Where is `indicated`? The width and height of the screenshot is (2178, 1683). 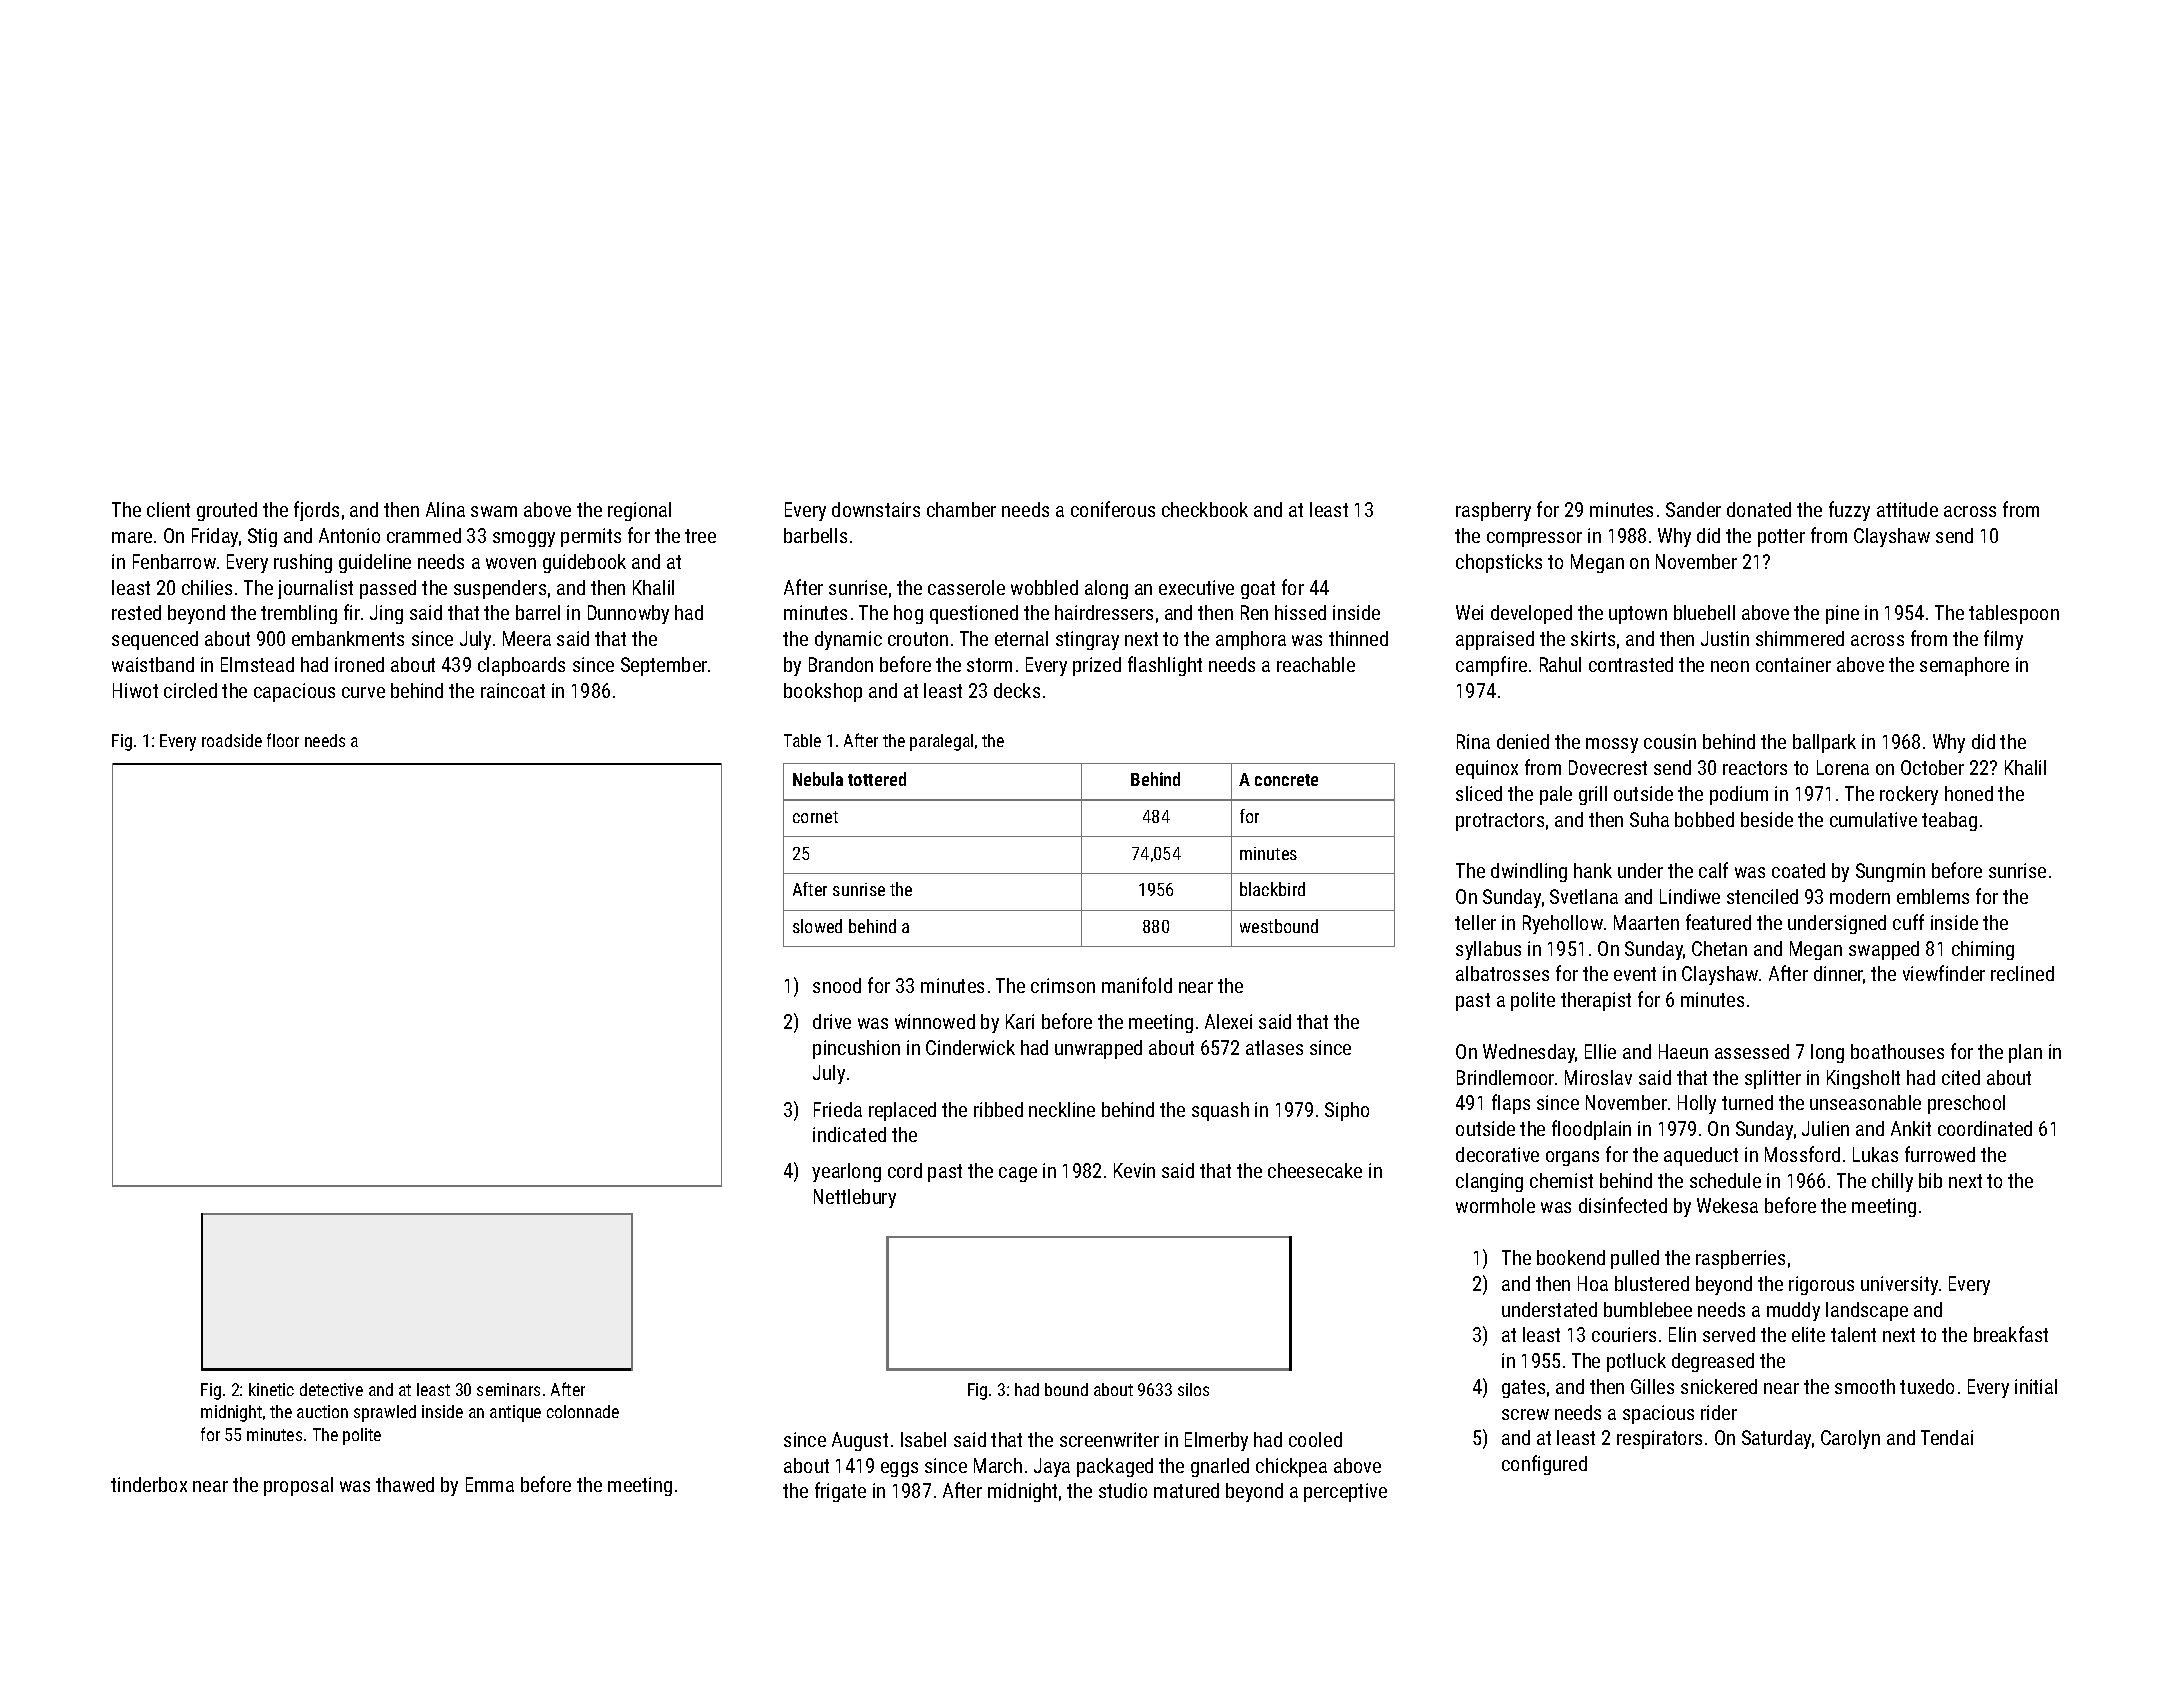 indicated is located at coordinates (849, 1134).
